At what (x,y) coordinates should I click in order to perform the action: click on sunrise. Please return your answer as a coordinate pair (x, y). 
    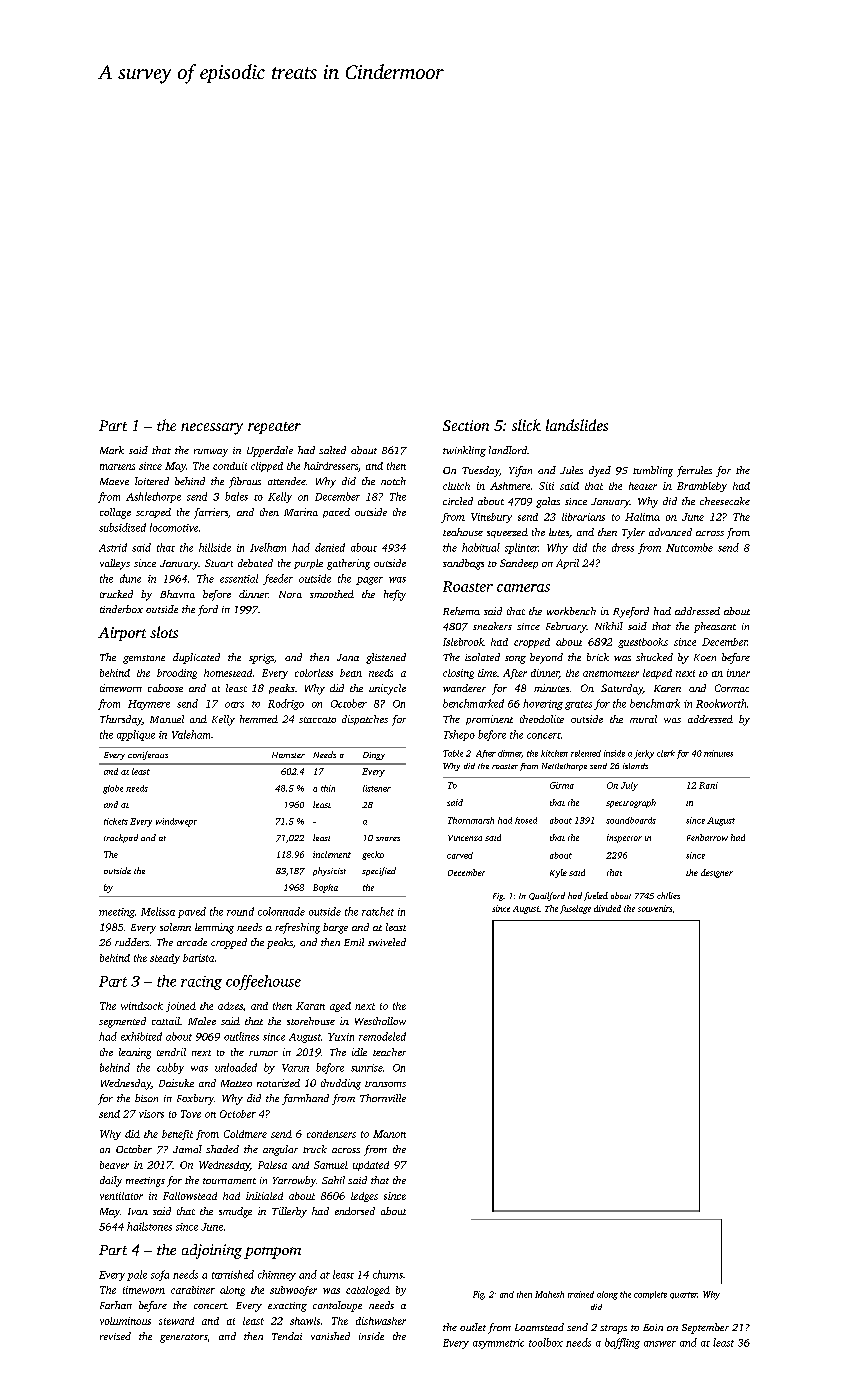
    Looking at the image, I should click on (367, 1068).
